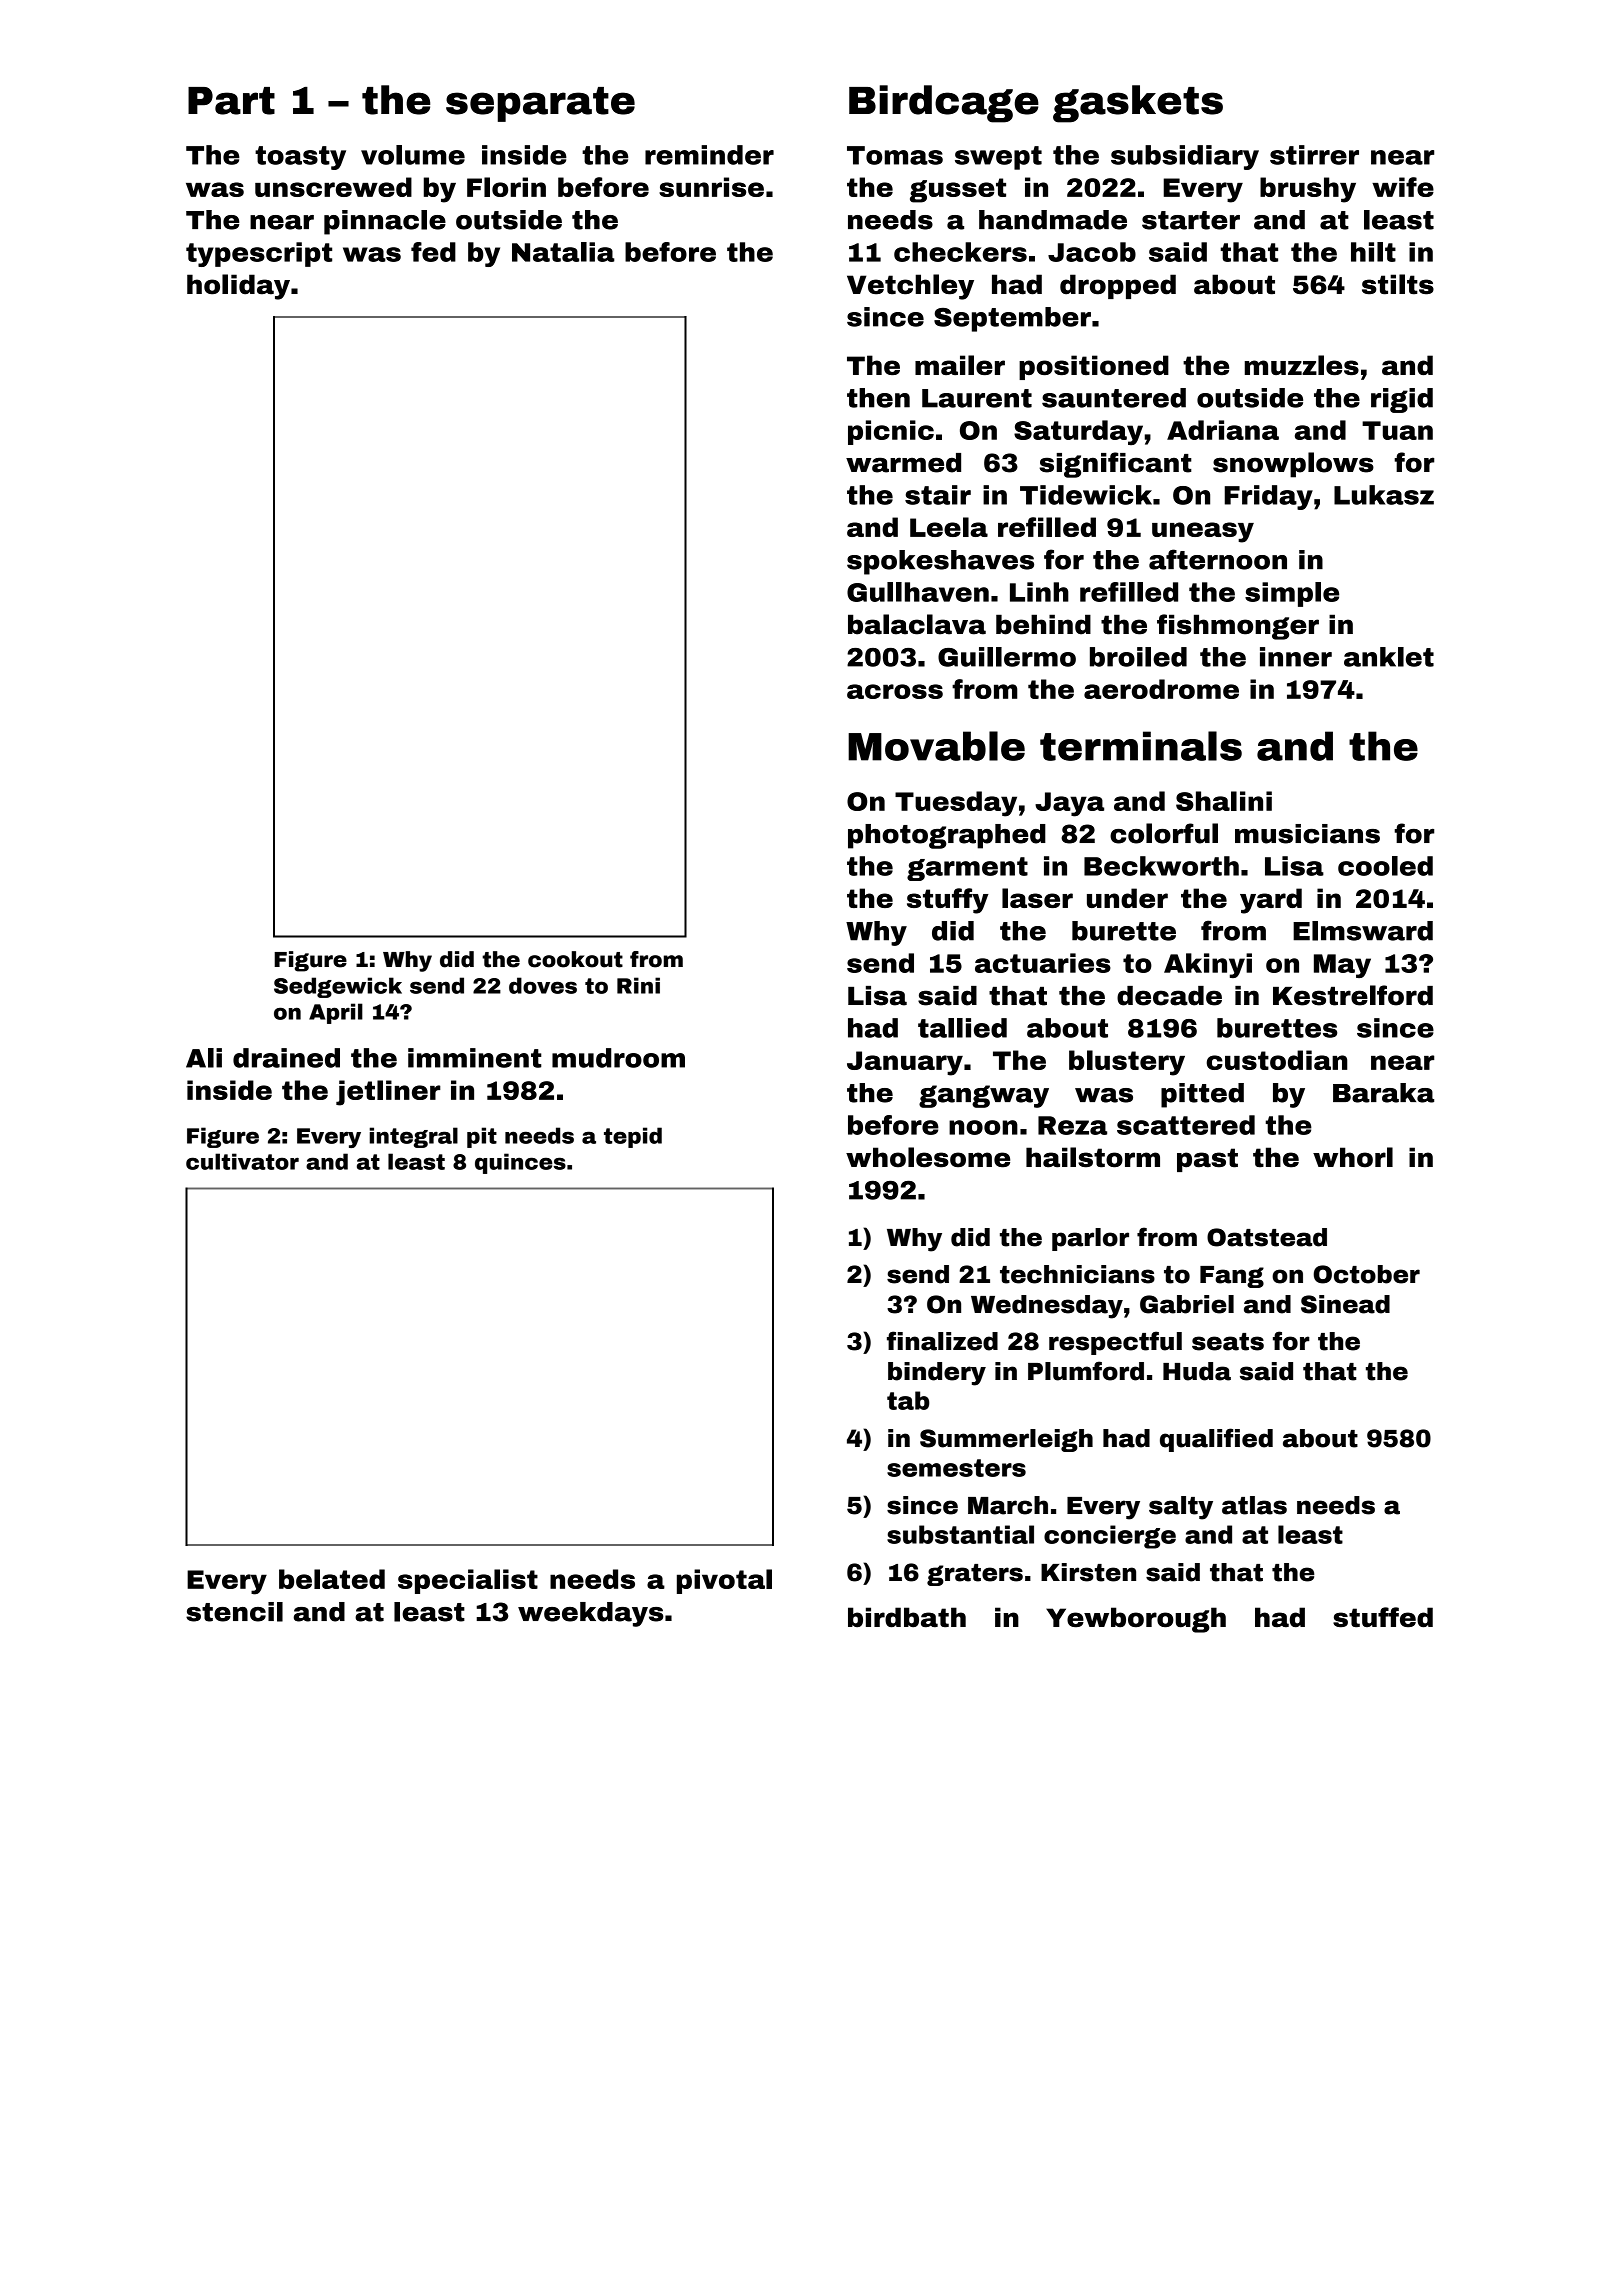  Describe the element at coordinates (1092, 252) in the document. I see `Jacob` at that location.
